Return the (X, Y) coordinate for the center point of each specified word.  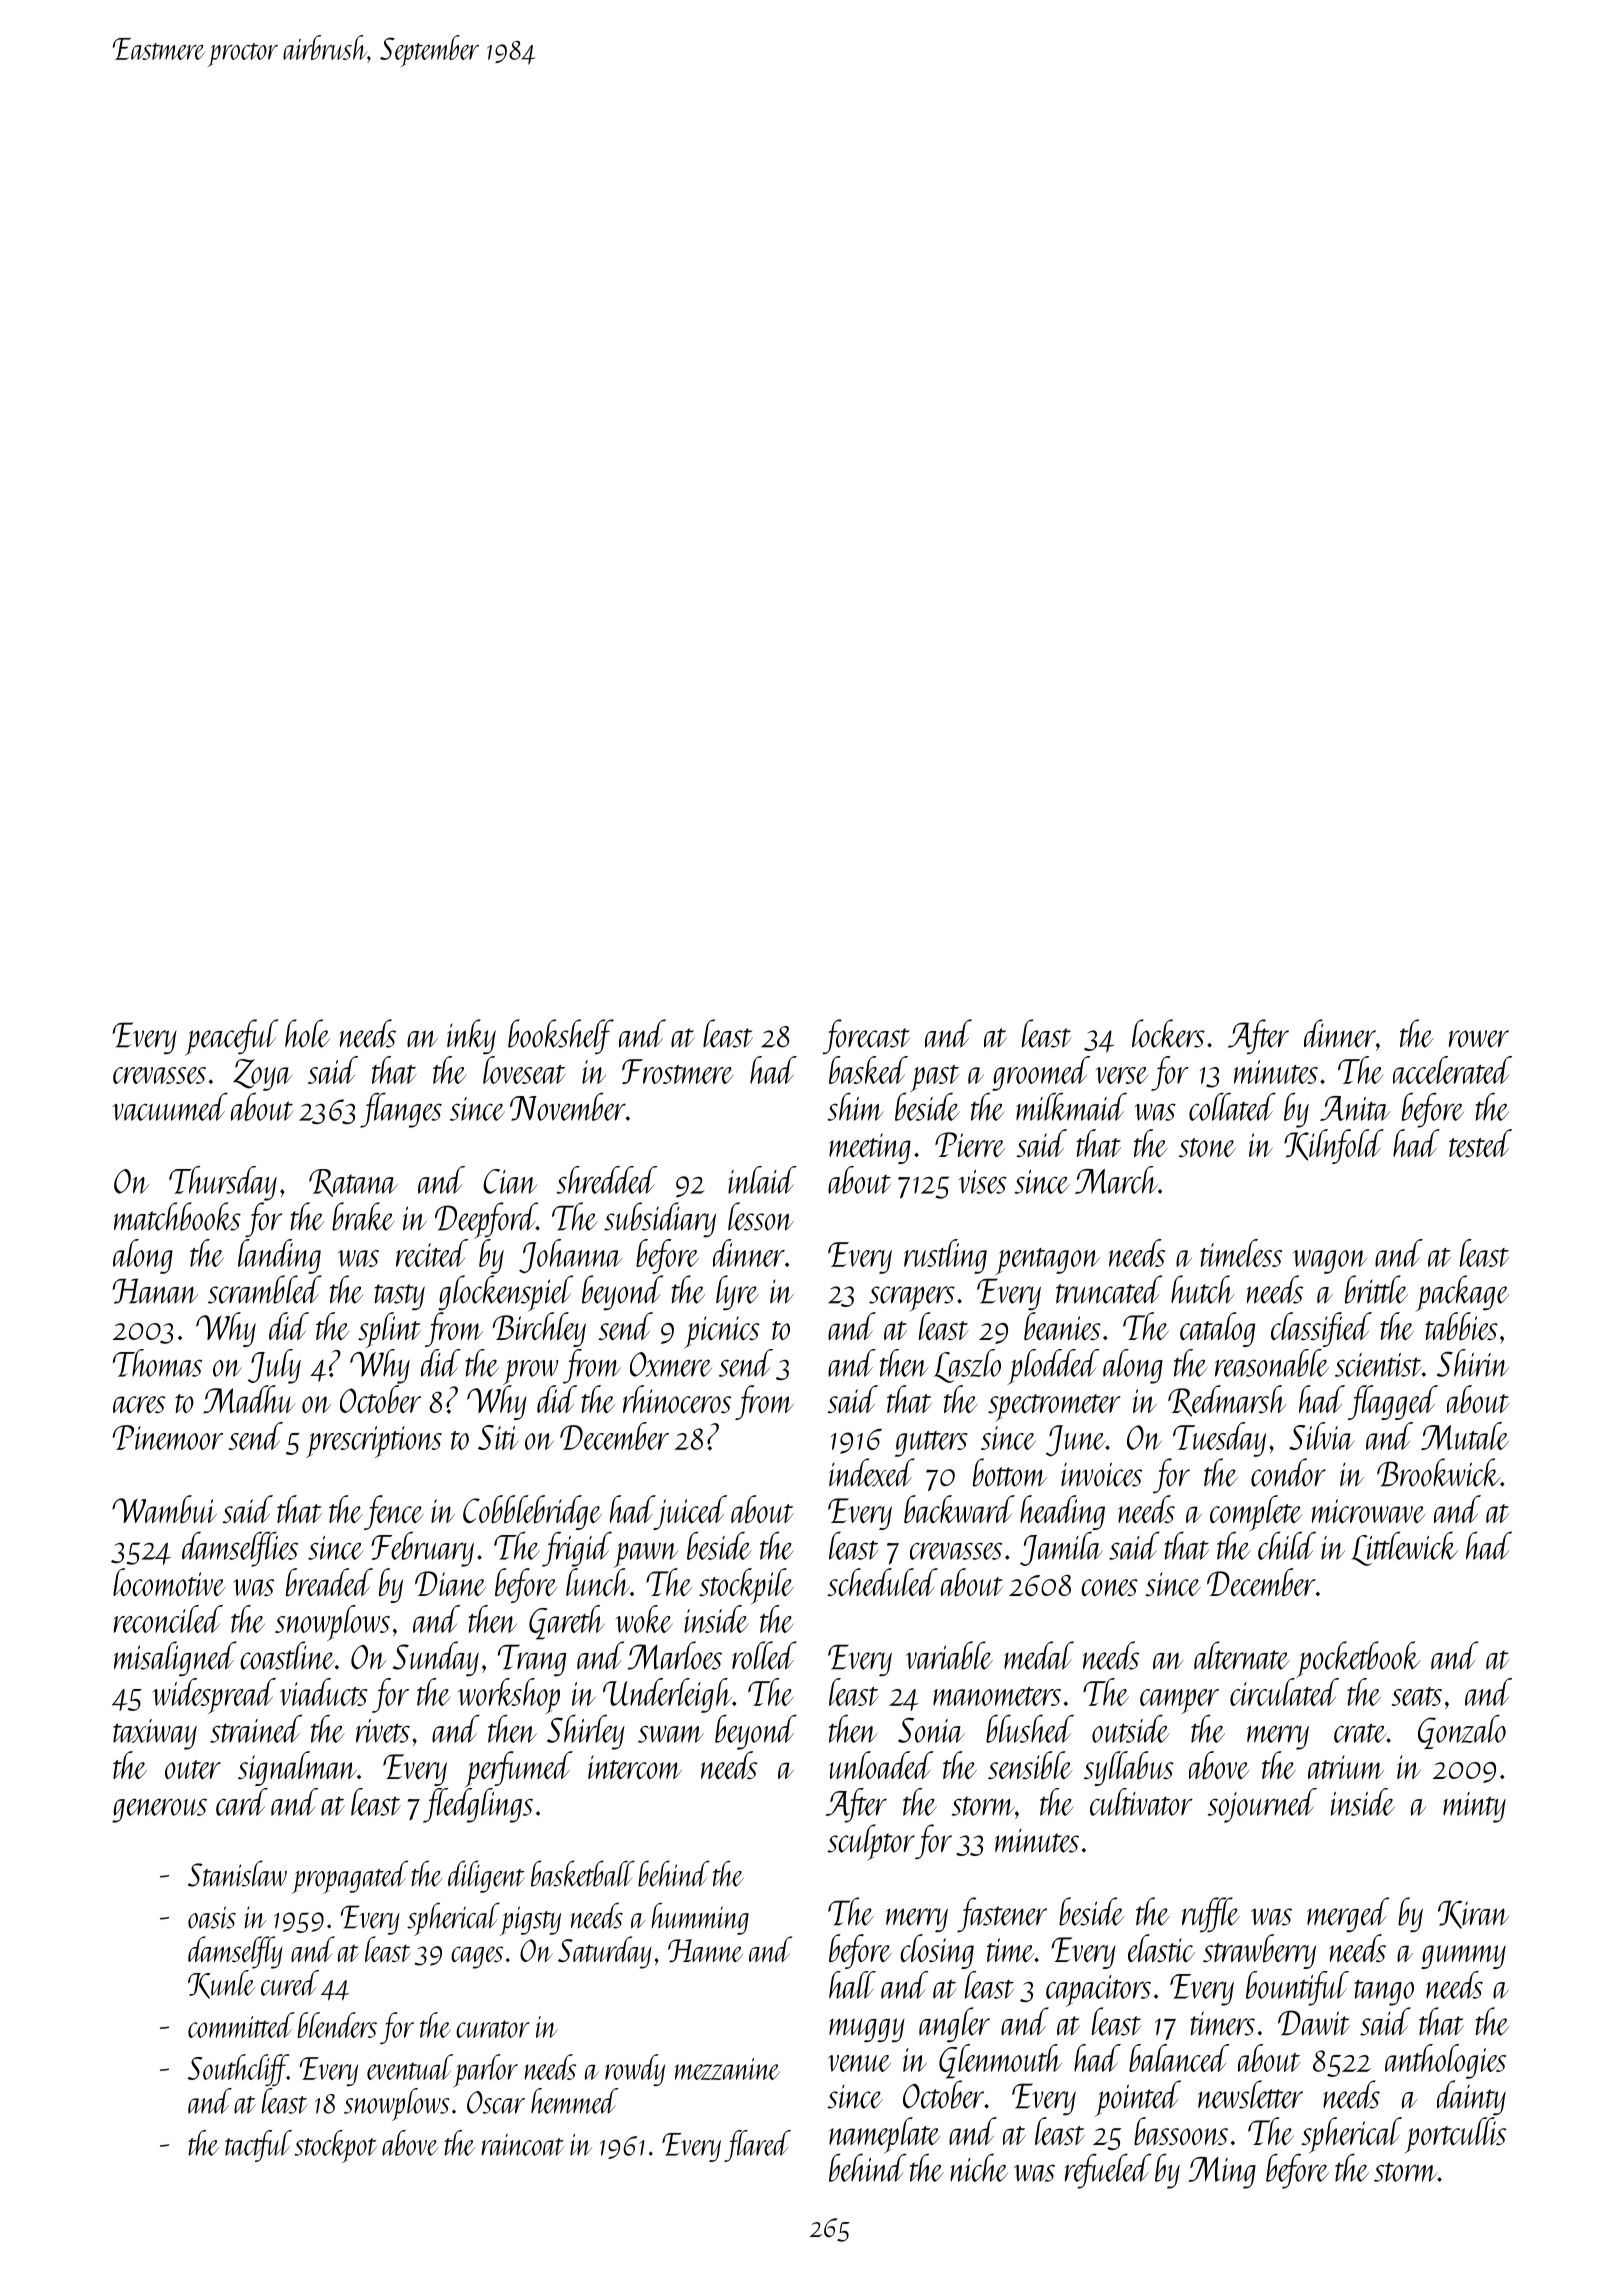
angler (954, 2024)
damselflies (240, 1549)
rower (1479, 1039)
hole (307, 1033)
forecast (866, 1036)
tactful (258, 2146)
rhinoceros (677, 1399)
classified (1321, 1329)
